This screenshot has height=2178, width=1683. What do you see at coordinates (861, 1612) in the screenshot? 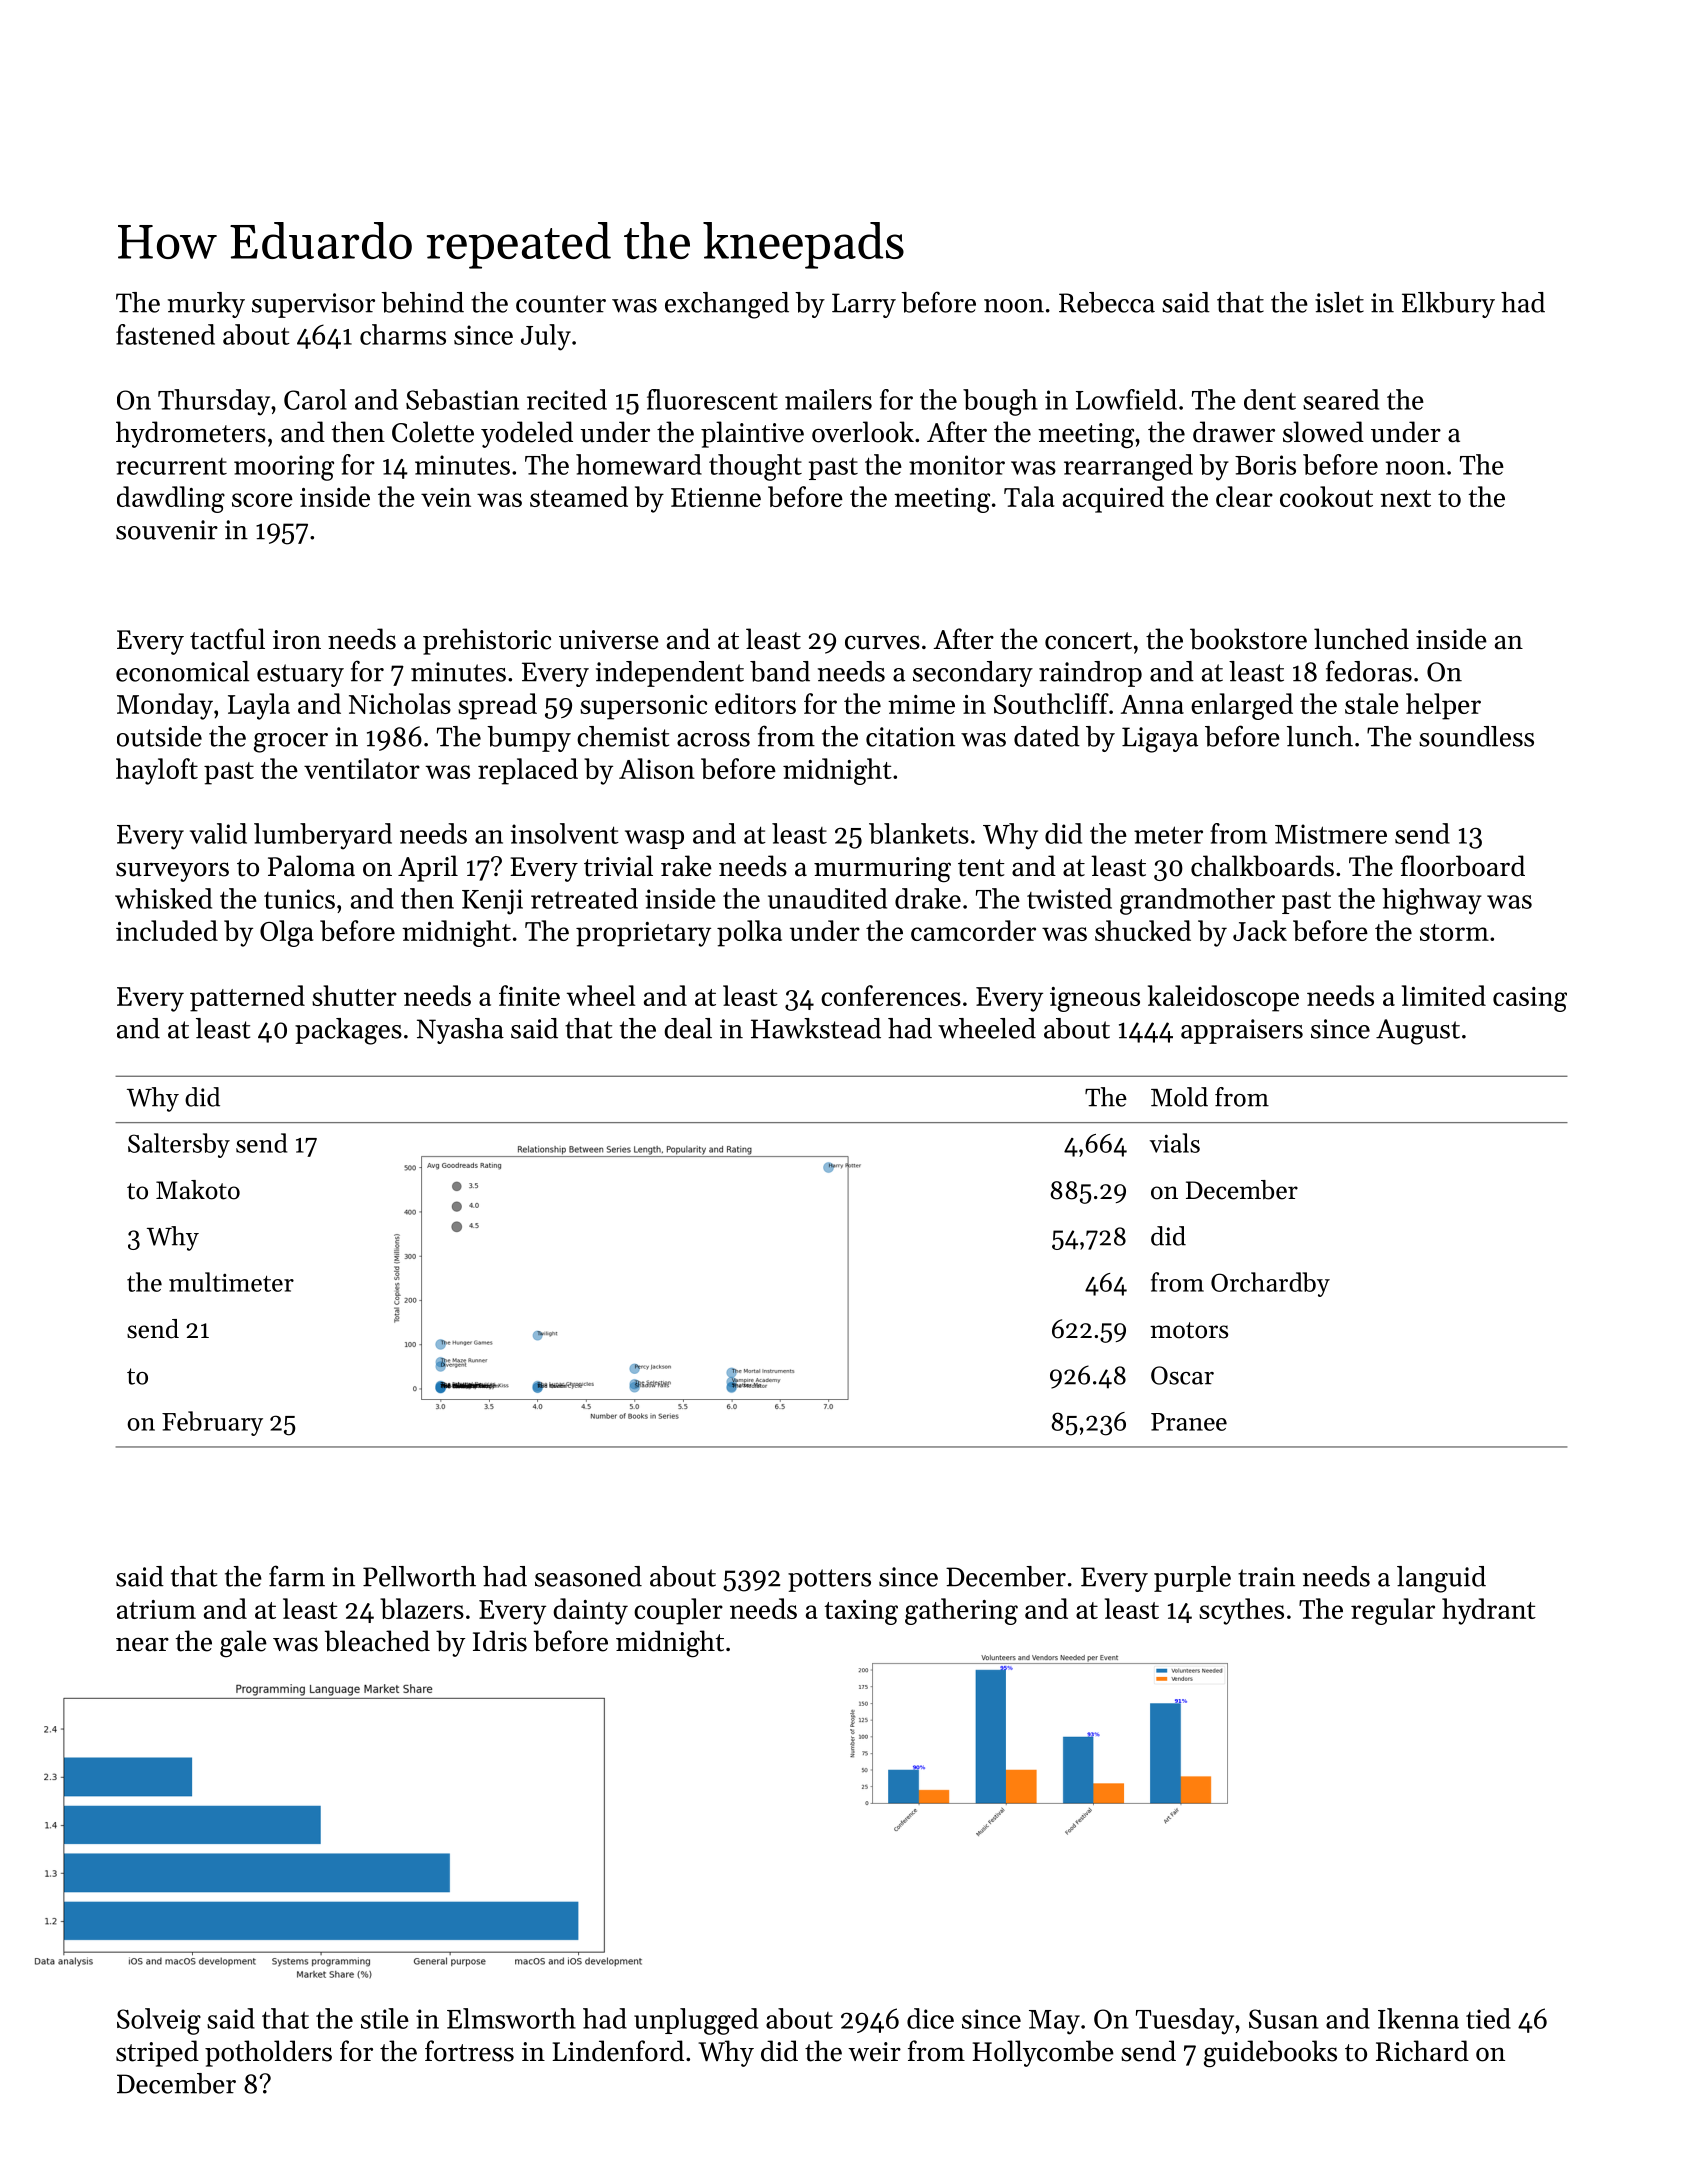
I see `taxing` at bounding box center [861, 1612].
